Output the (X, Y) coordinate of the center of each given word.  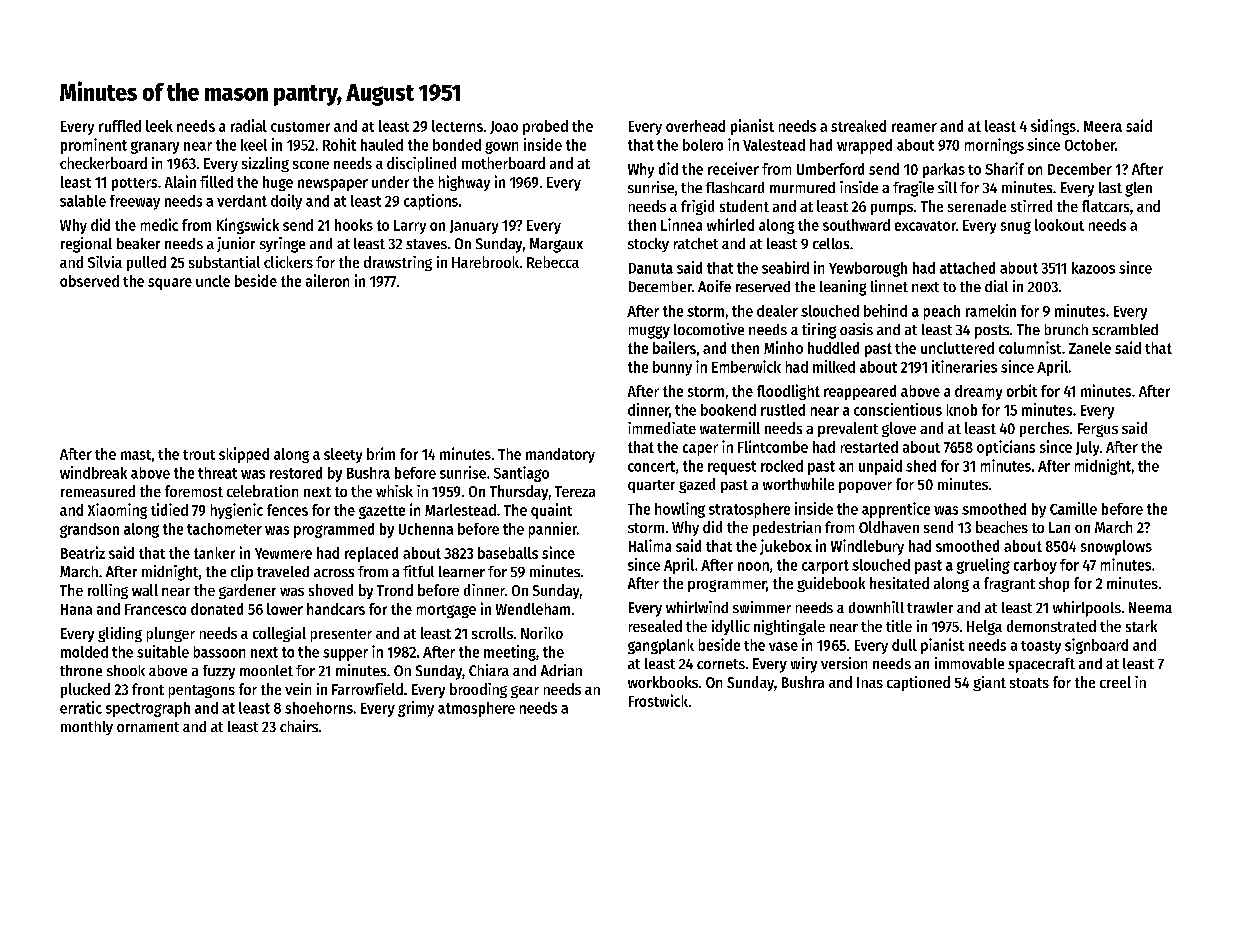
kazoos (1093, 268)
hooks (354, 225)
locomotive (709, 329)
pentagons (202, 691)
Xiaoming (117, 511)
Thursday (519, 492)
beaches (1002, 527)
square (170, 284)
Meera (1103, 126)
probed (545, 127)
